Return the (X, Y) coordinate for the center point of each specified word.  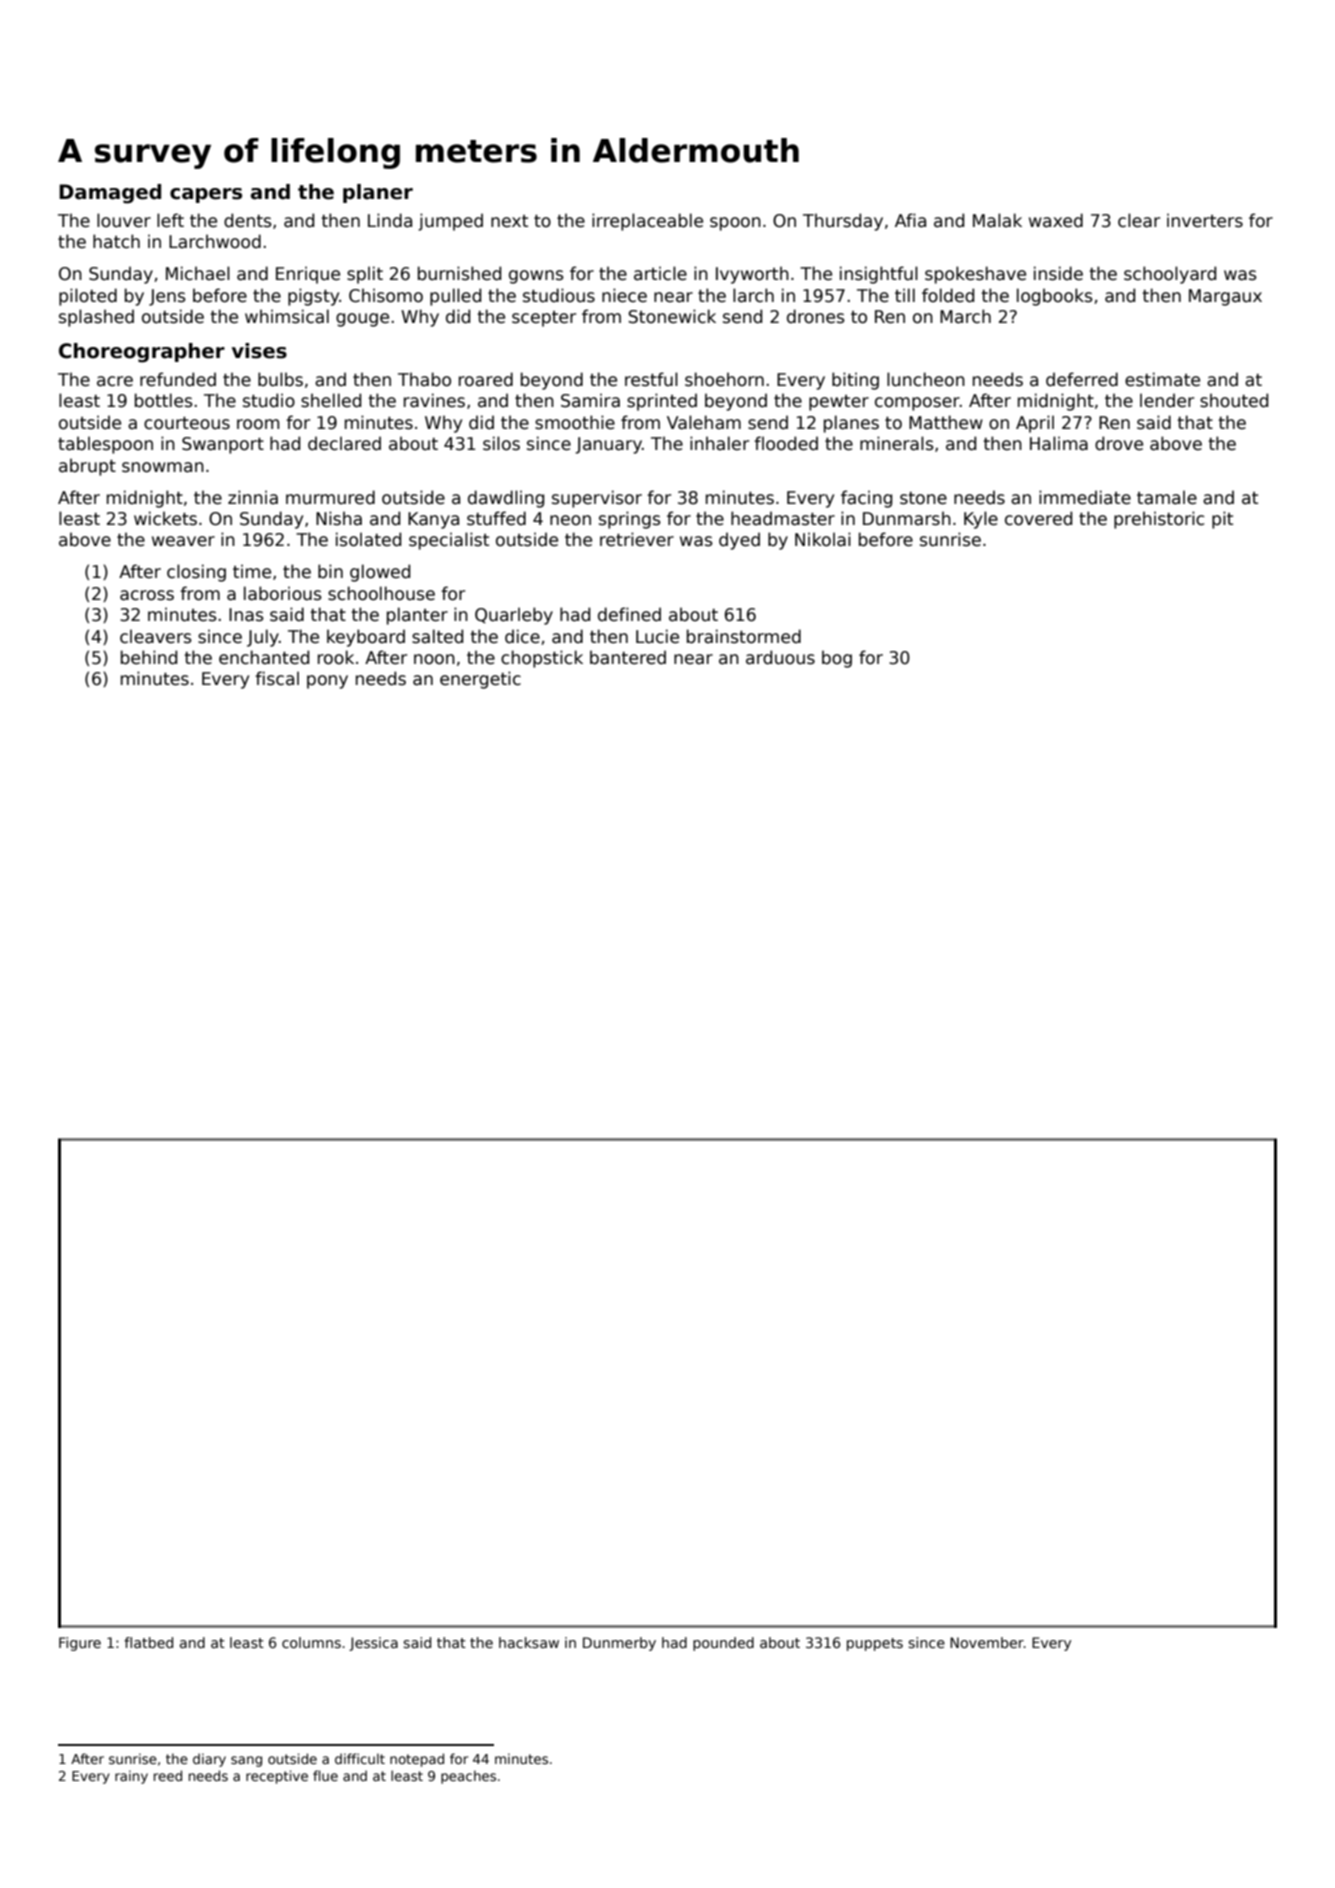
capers (206, 195)
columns (311, 1642)
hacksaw (529, 1642)
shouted (1234, 400)
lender (1167, 400)
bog (837, 659)
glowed (380, 573)
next (509, 221)
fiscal (277, 678)
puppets (875, 1644)
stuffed (496, 518)
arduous (780, 657)
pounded (723, 1644)
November (987, 1642)
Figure (80, 1644)
